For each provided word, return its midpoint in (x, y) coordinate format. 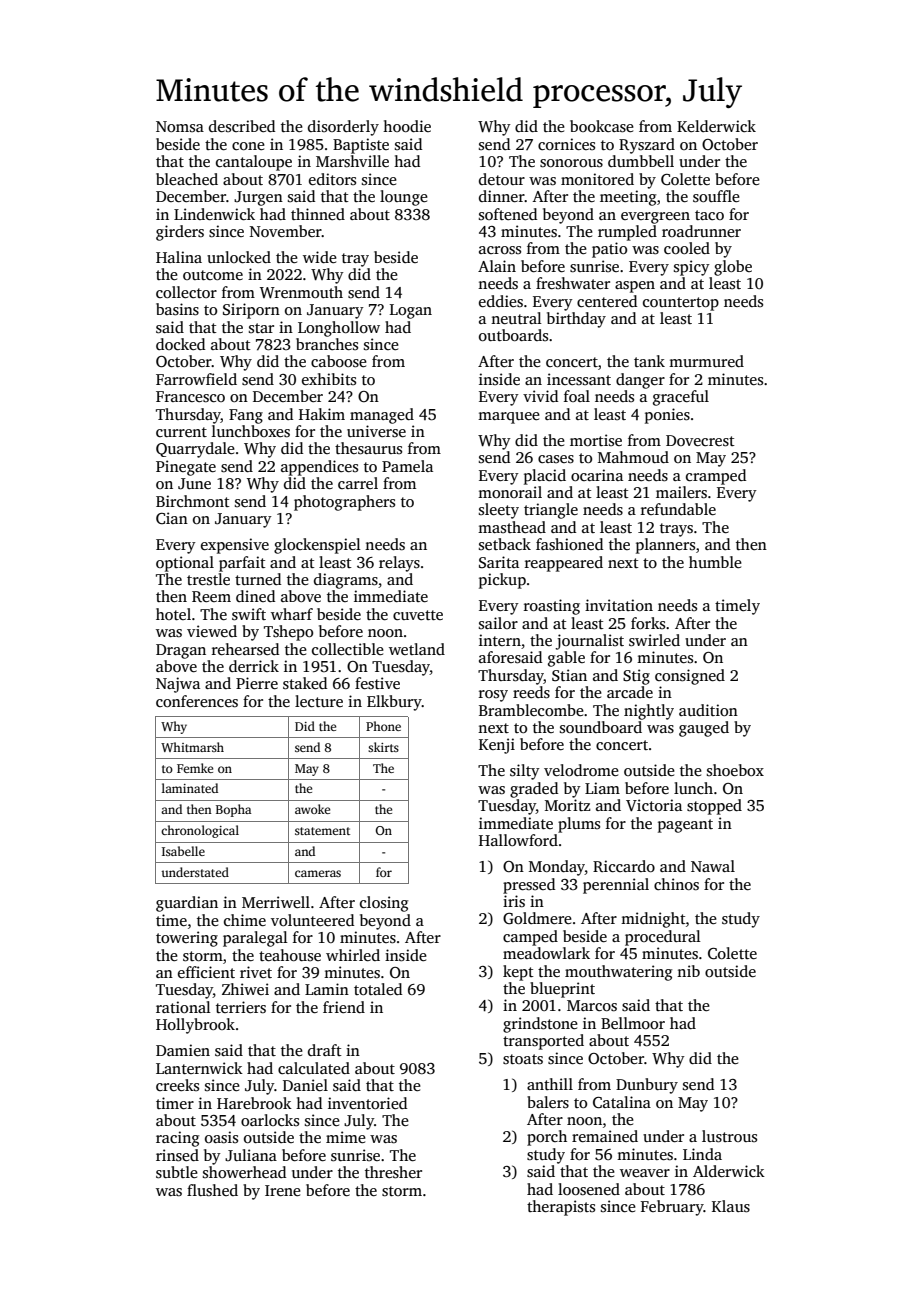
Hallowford (518, 840)
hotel (173, 614)
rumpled (627, 233)
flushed (212, 1190)
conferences (197, 701)
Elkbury (394, 703)
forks (648, 623)
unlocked (239, 257)
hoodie (407, 126)
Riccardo (624, 866)
